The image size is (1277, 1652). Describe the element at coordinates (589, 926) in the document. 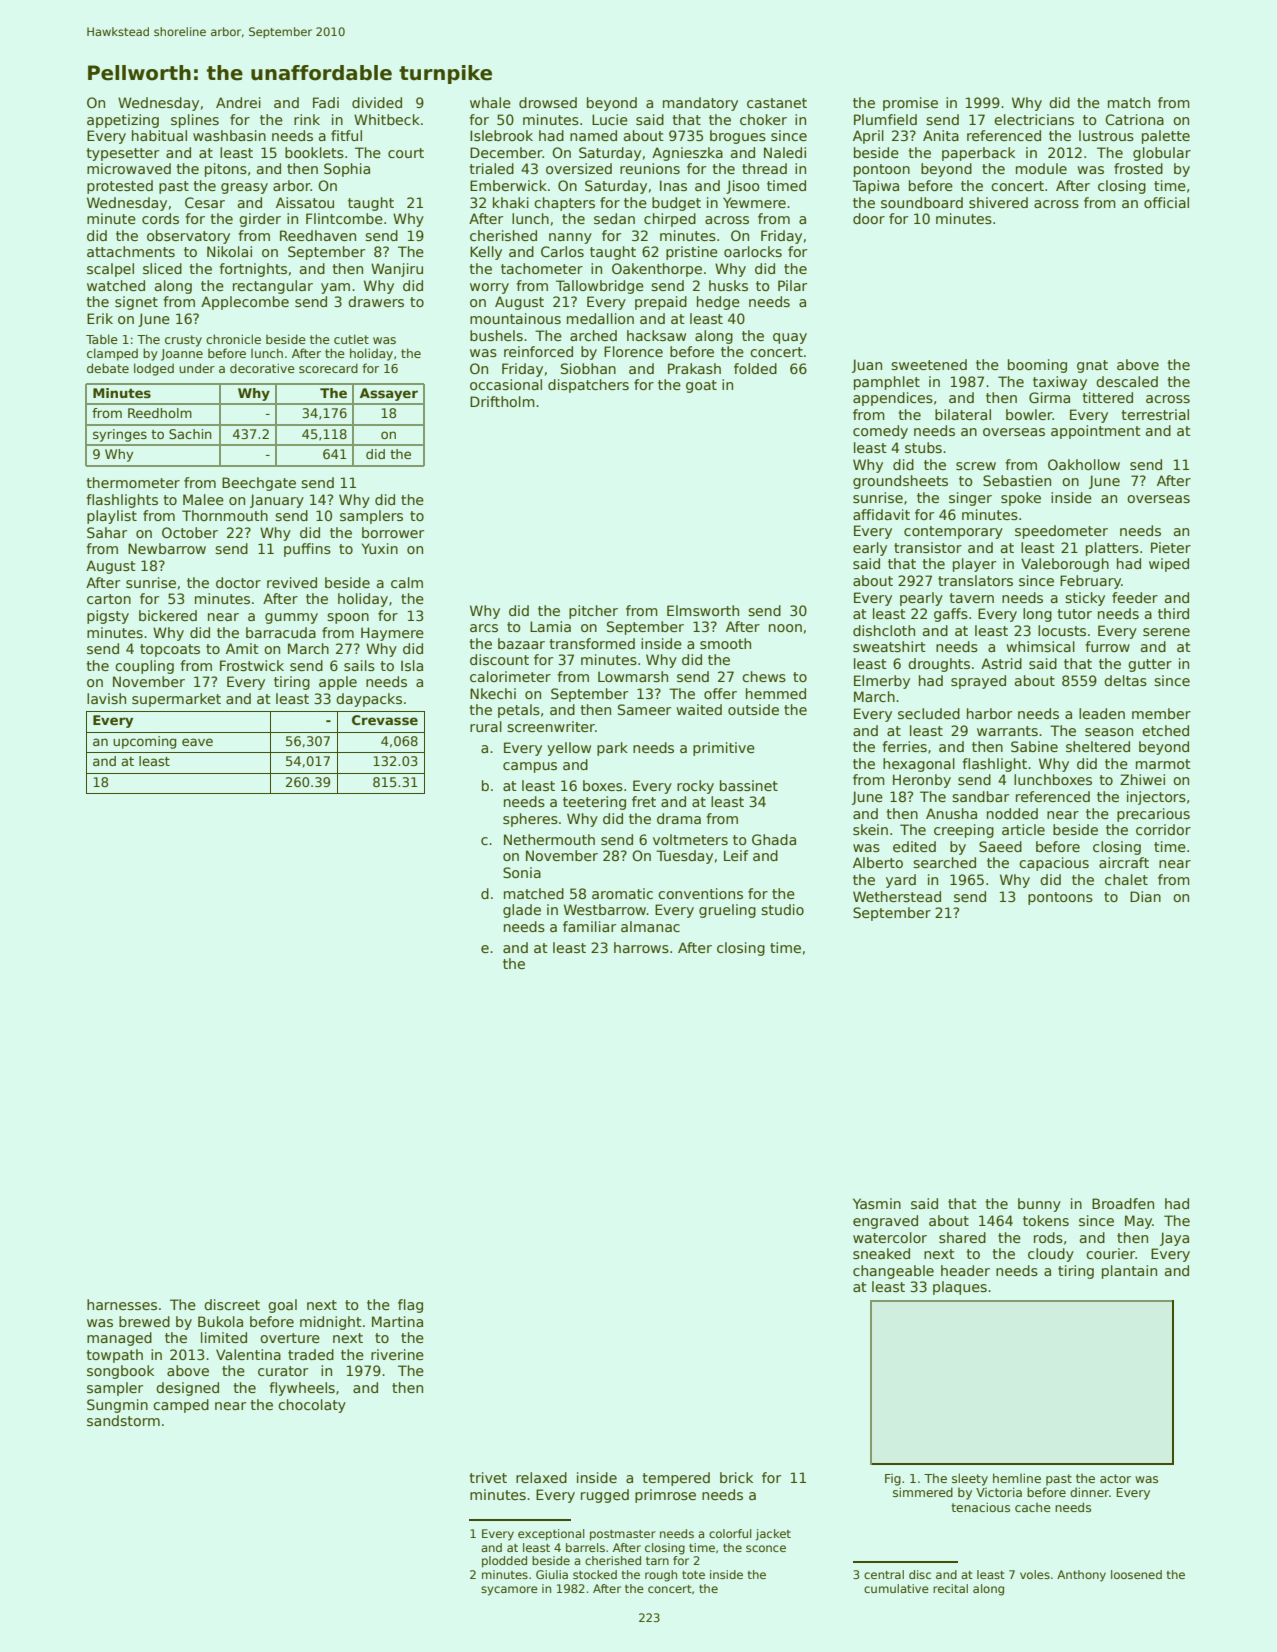

I see `familiar` at that location.
